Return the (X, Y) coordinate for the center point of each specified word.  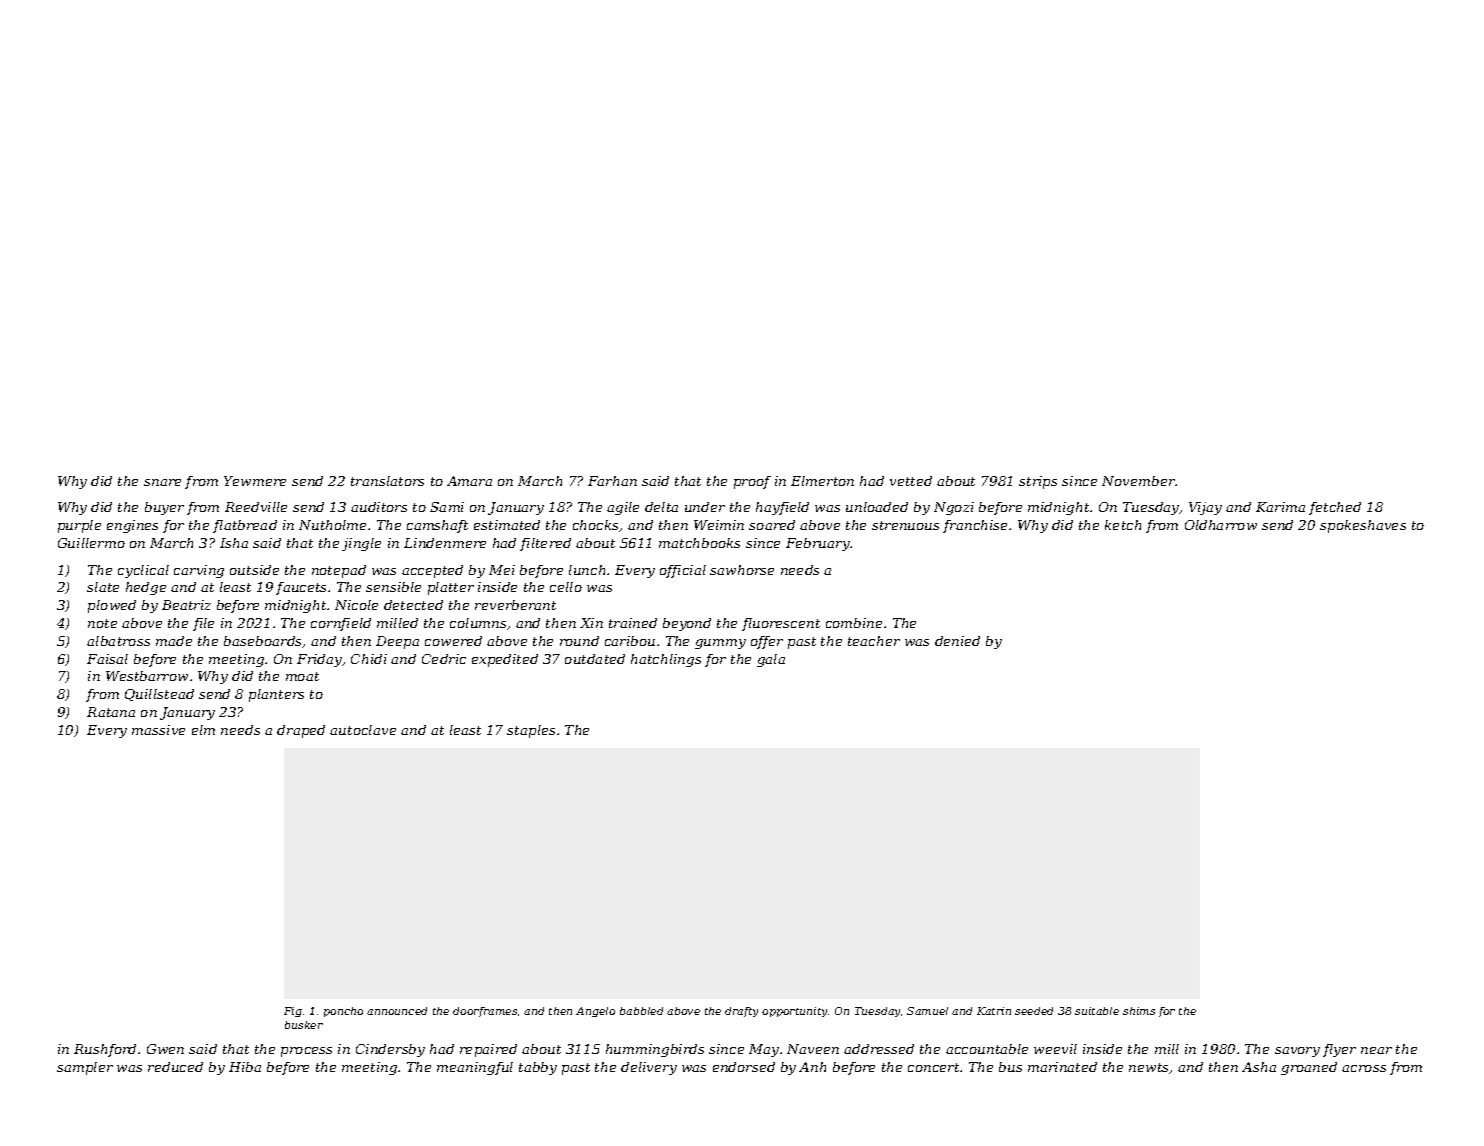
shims (1139, 1011)
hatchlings (666, 660)
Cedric (444, 659)
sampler (85, 1068)
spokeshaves (1363, 526)
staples (531, 731)
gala (771, 660)
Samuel (927, 1011)
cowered (453, 641)
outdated (595, 659)
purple (79, 526)
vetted (911, 481)
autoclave (363, 730)
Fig (293, 1012)
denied (957, 641)
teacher (874, 641)
